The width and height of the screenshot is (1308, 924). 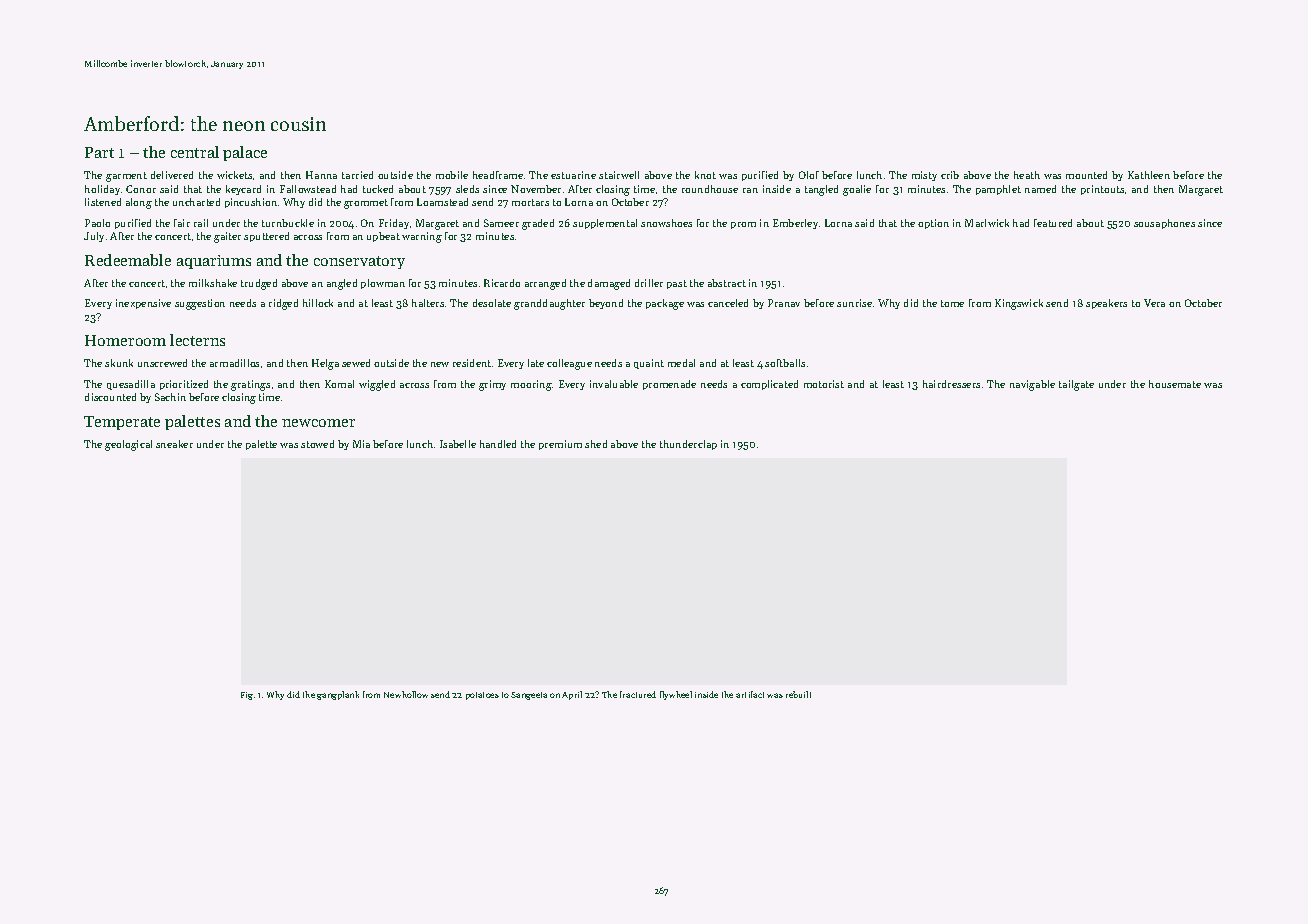 What do you see at coordinates (245, 153) in the screenshot?
I see `palace` at bounding box center [245, 153].
